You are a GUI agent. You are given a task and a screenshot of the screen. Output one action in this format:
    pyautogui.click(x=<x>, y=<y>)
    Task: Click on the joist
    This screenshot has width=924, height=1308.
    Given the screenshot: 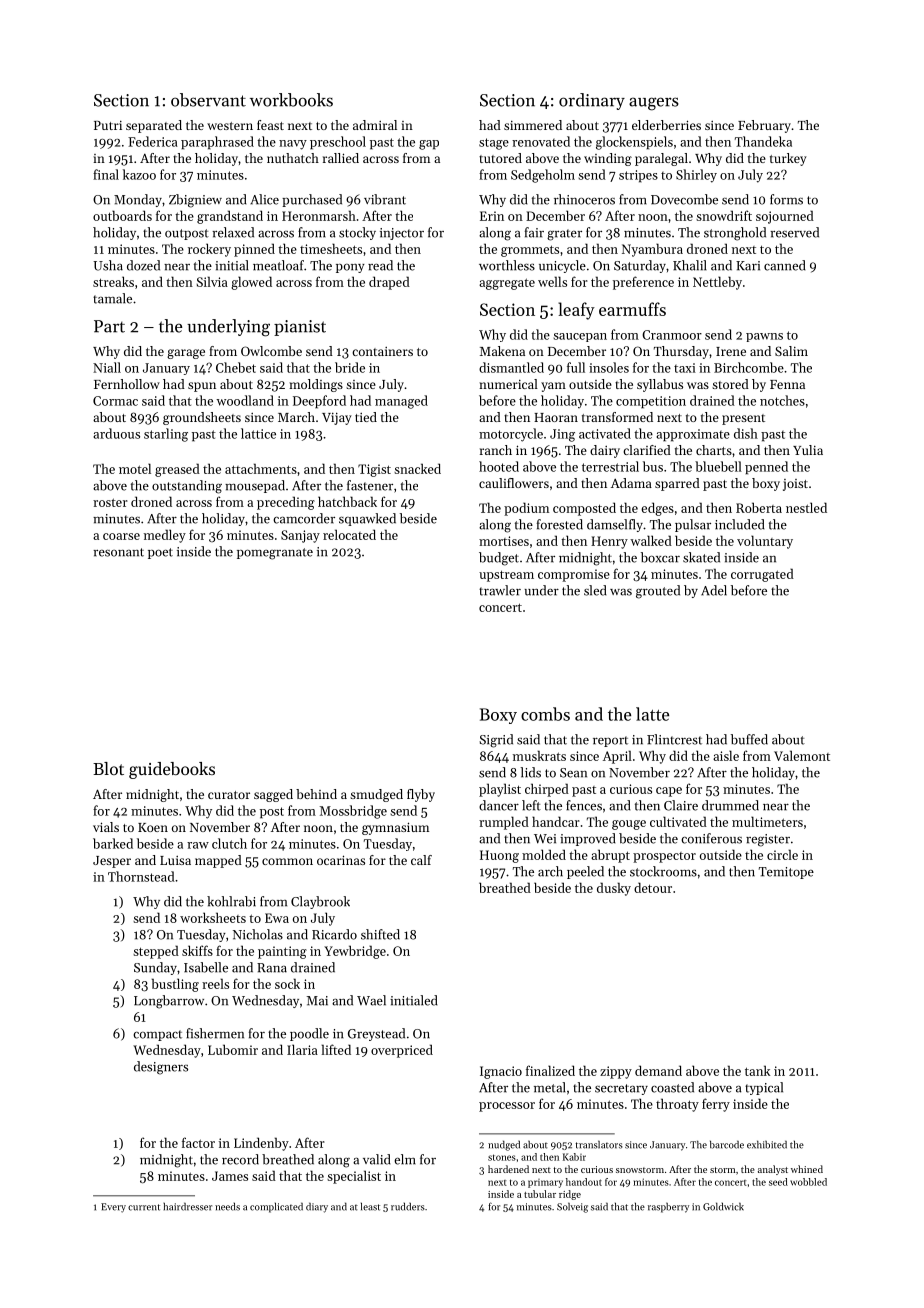 What is the action you would take?
    pyautogui.click(x=795, y=485)
